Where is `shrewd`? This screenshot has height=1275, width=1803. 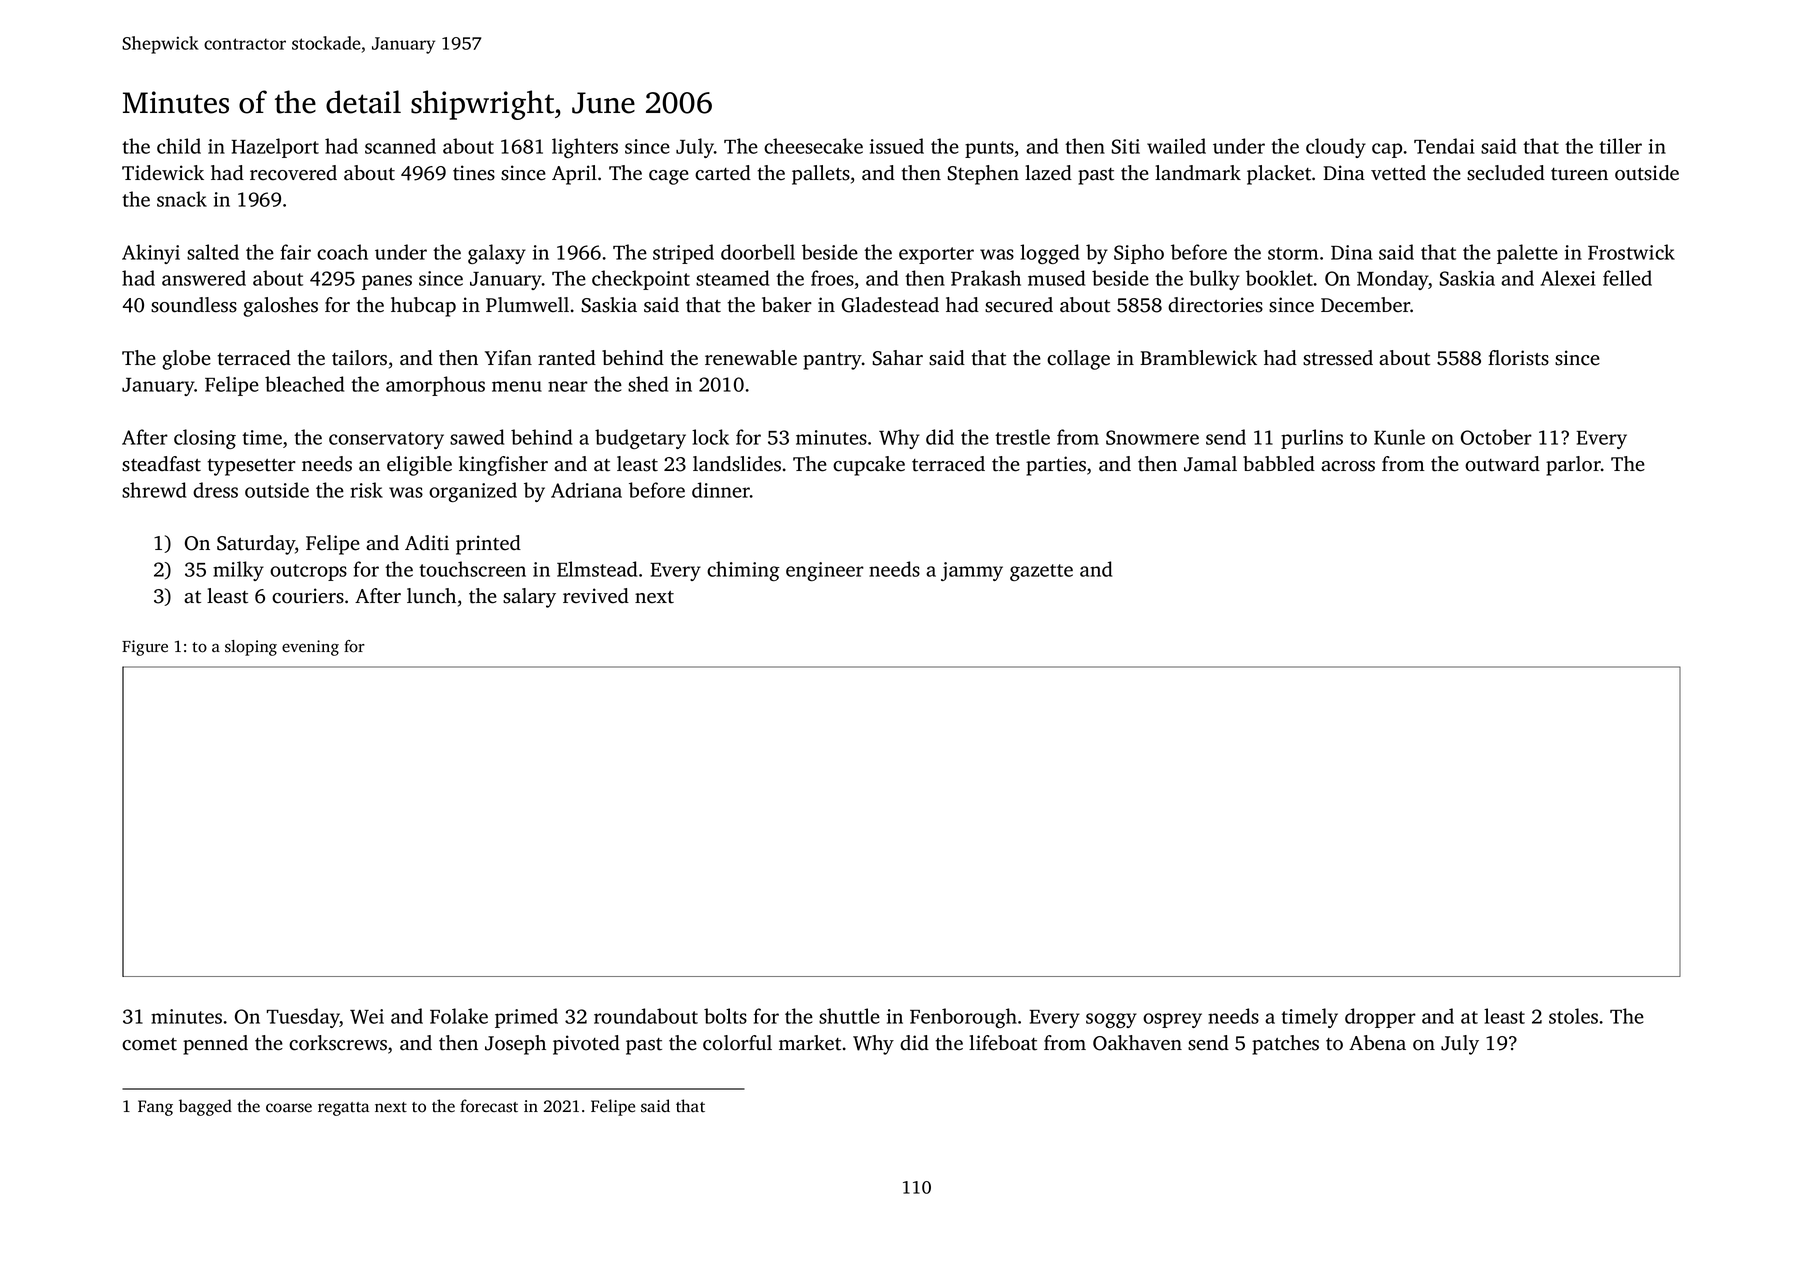
shrewd is located at coordinates (154, 490).
